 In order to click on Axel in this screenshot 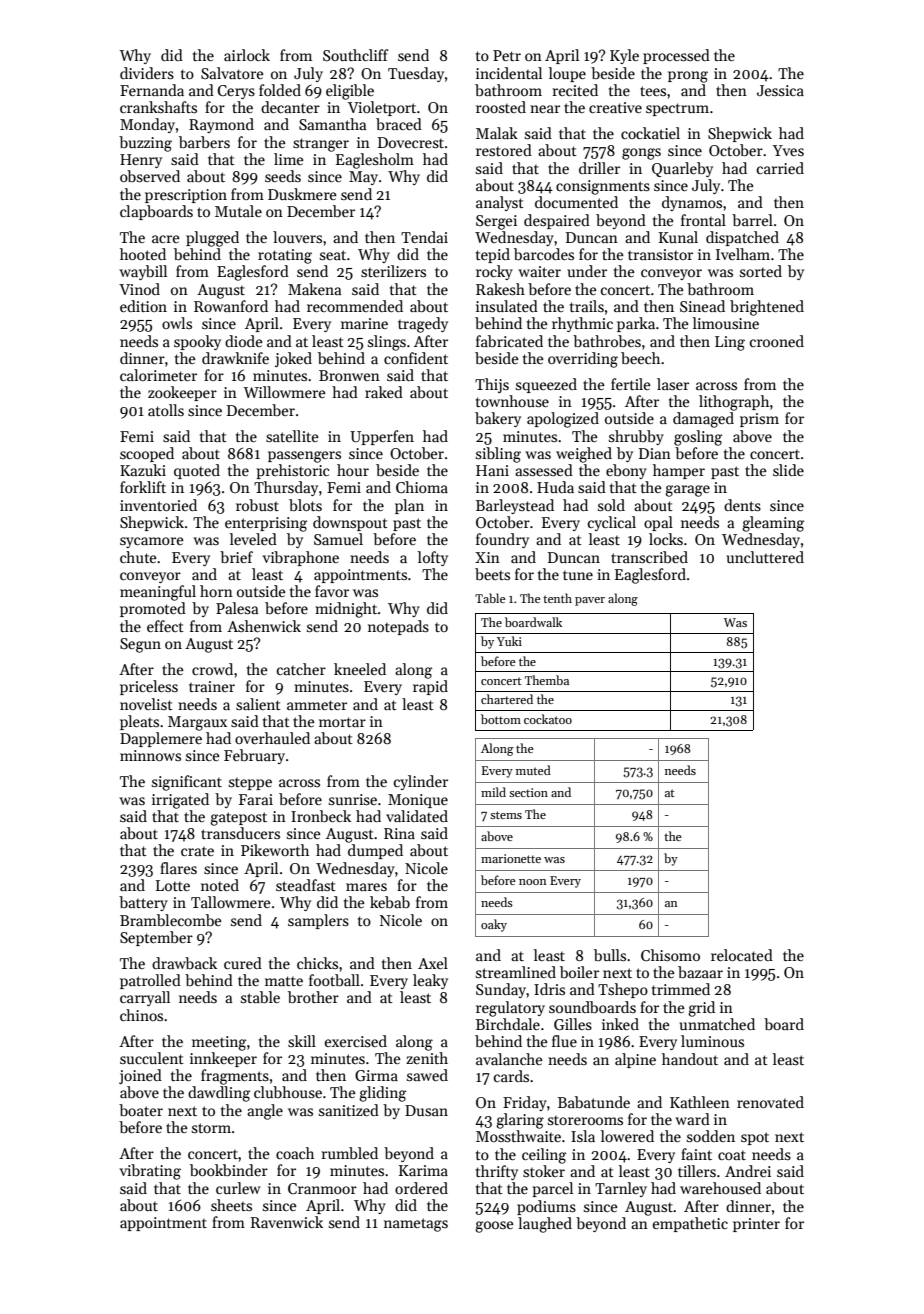, I will do `click(433, 963)`.
